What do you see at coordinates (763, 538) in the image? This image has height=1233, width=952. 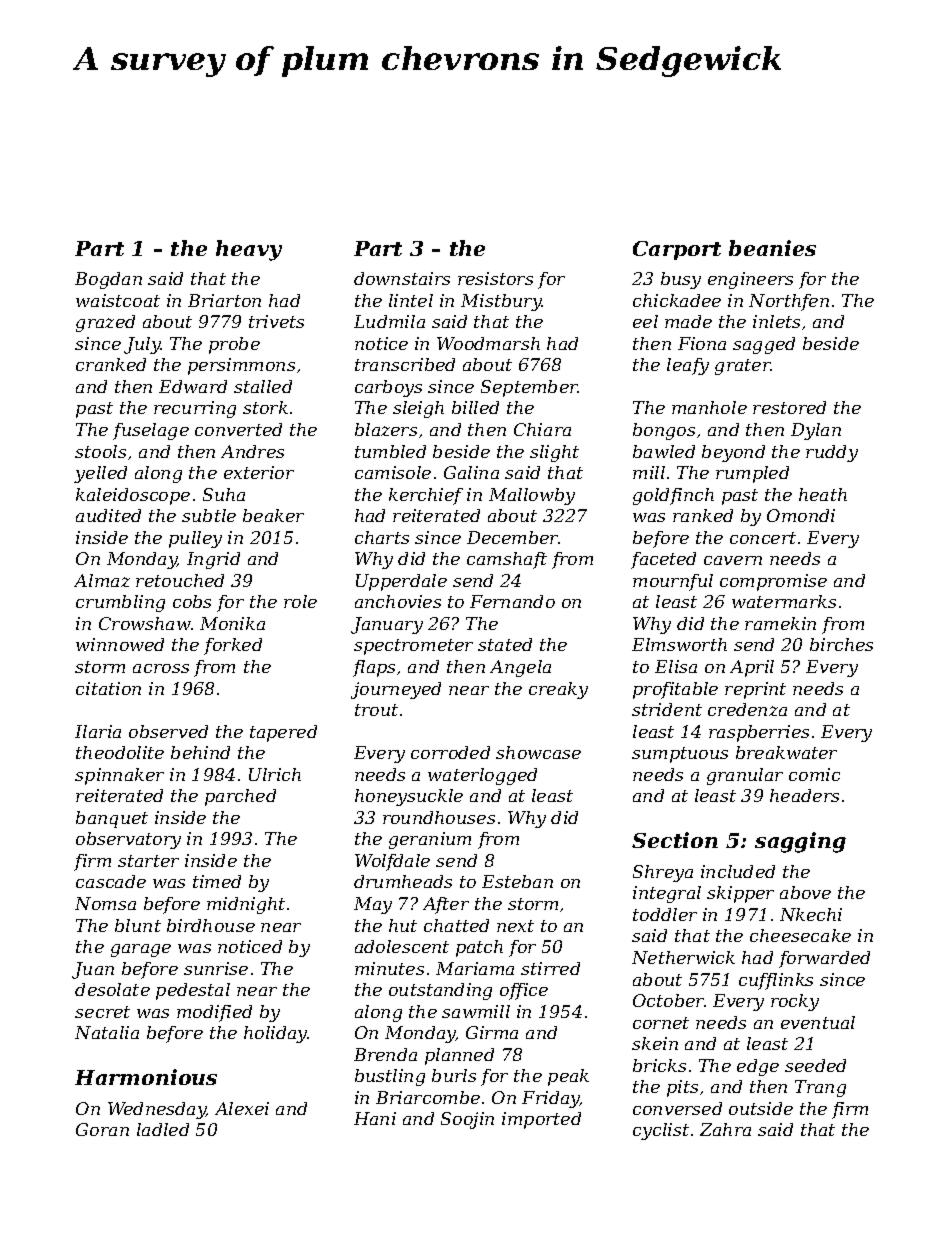 I see `concert` at bounding box center [763, 538].
